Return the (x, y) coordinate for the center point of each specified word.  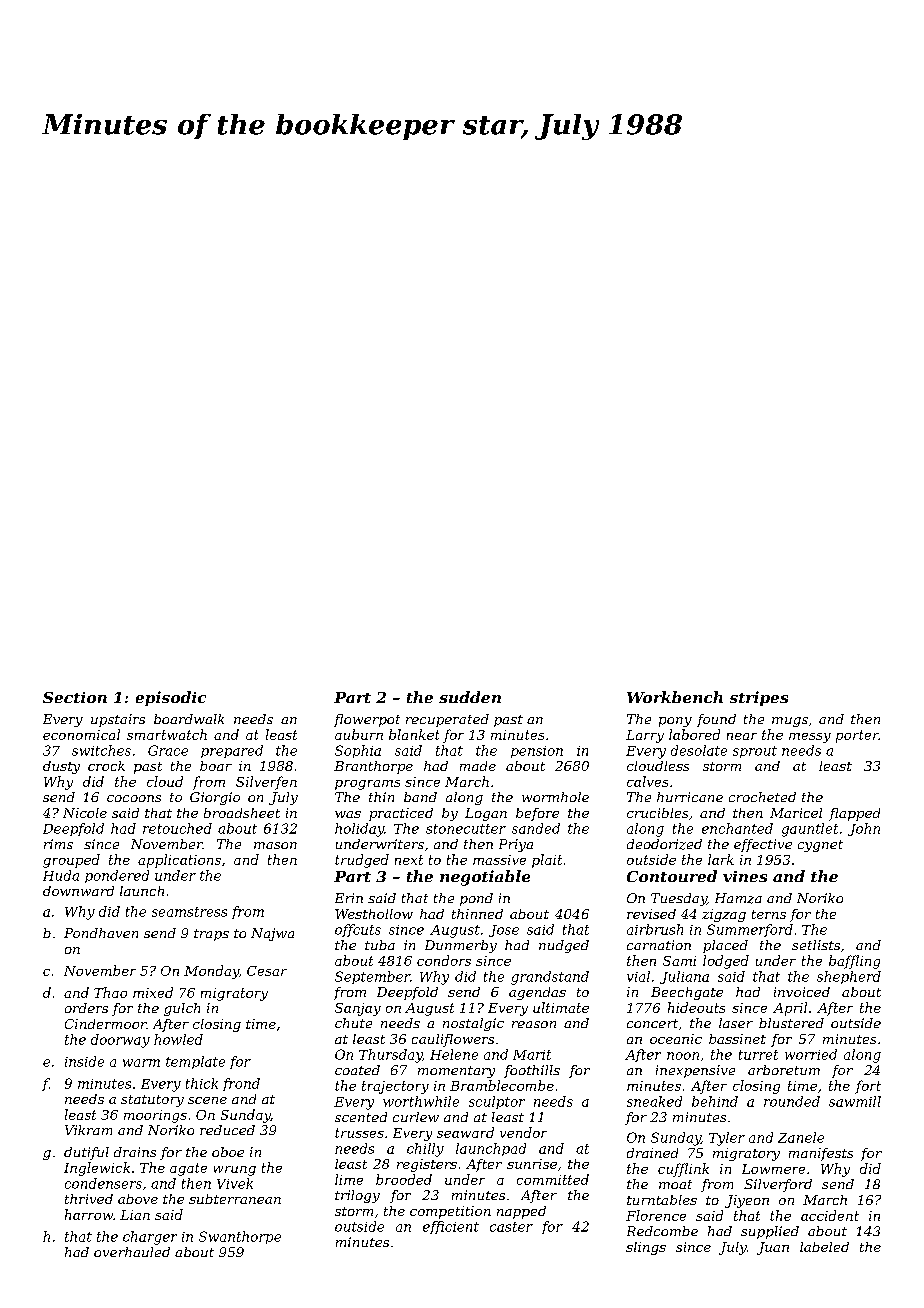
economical (81, 734)
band (420, 797)
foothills (532, 1071)
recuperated (447, 720)
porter (857, 736)
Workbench (675, 697)
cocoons (134, 798)
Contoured (672, 876)
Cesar (267, 971)
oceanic (676, 1039)
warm (141, 1063)
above (138, 1199)
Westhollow (374, 914)
